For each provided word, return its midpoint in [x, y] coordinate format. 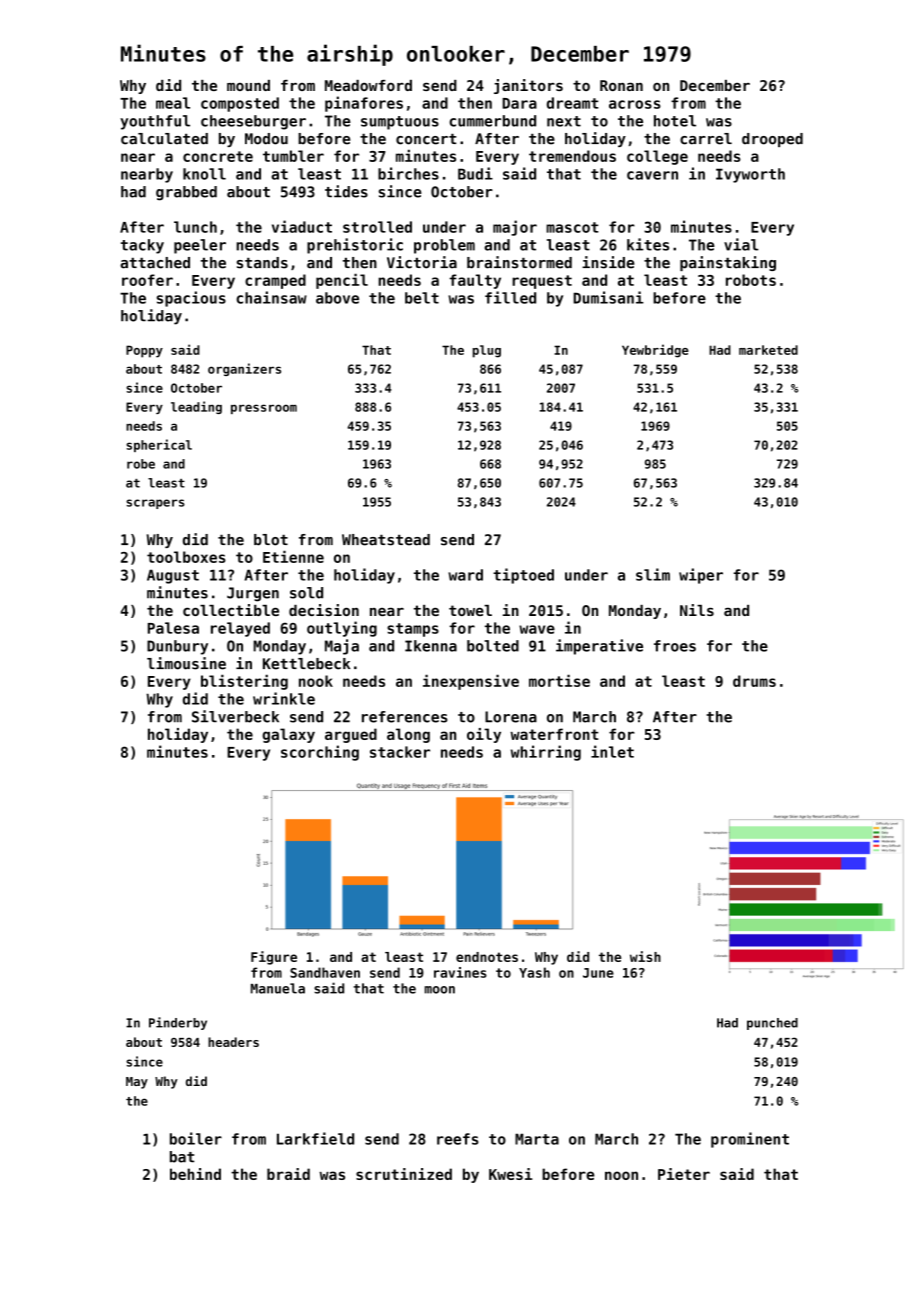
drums [754, 681]
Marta [537, 1139]
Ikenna [431, 646]
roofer [147, 280]
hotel [675, 121]
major [515, 228]
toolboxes [186, 557]
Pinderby [178, 1023]
